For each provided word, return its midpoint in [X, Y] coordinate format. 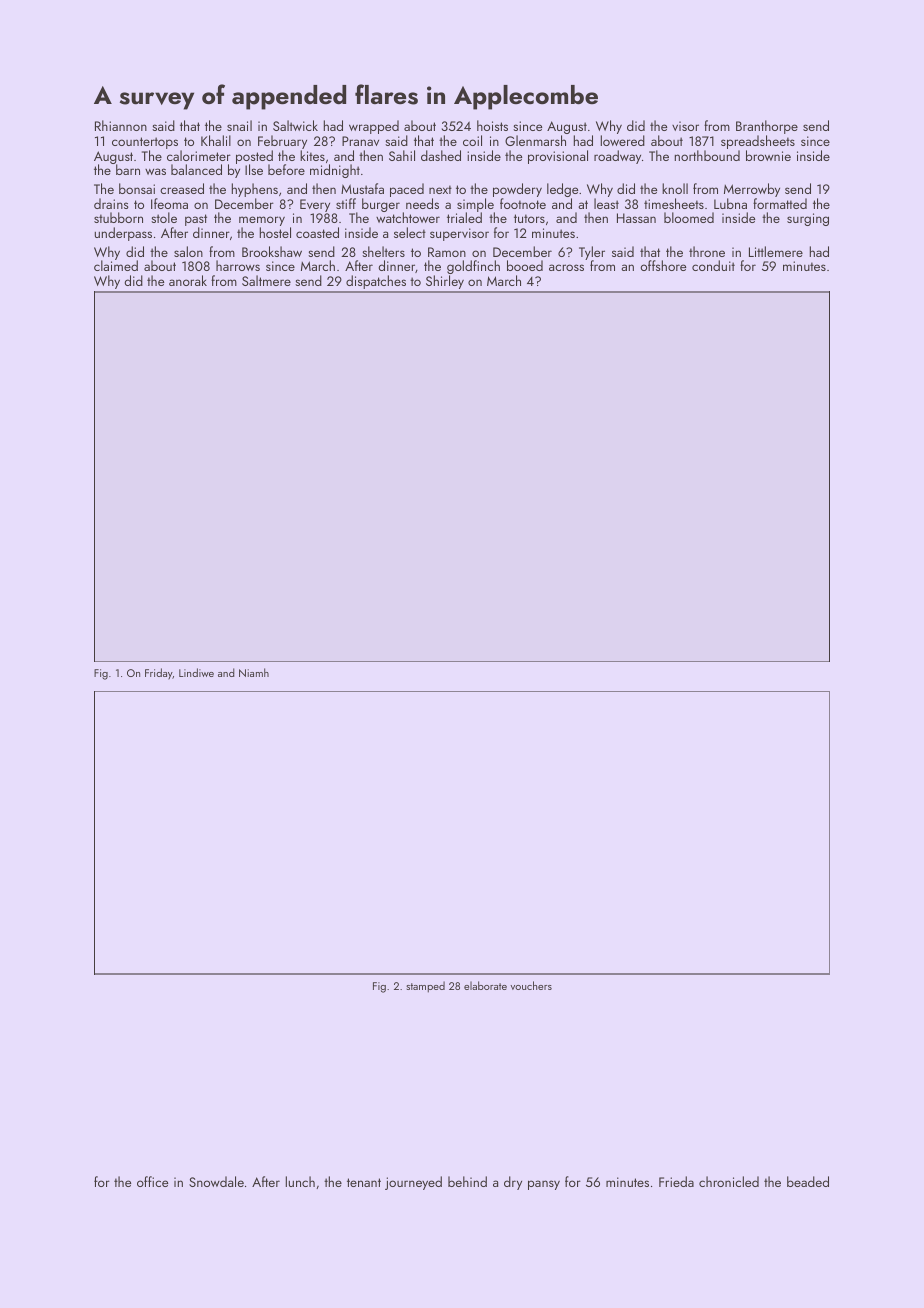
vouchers [531, 985]
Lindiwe [196, 672]
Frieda [676, 1181]
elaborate [485, 985]
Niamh [254, 672]
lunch [300, 1181]
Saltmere [266, 280]
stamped [425, 987]
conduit [713, 265]
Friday [159, 674]
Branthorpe [767, 127]
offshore [663, 265]
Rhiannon [121, 125]
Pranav [360, 141]
